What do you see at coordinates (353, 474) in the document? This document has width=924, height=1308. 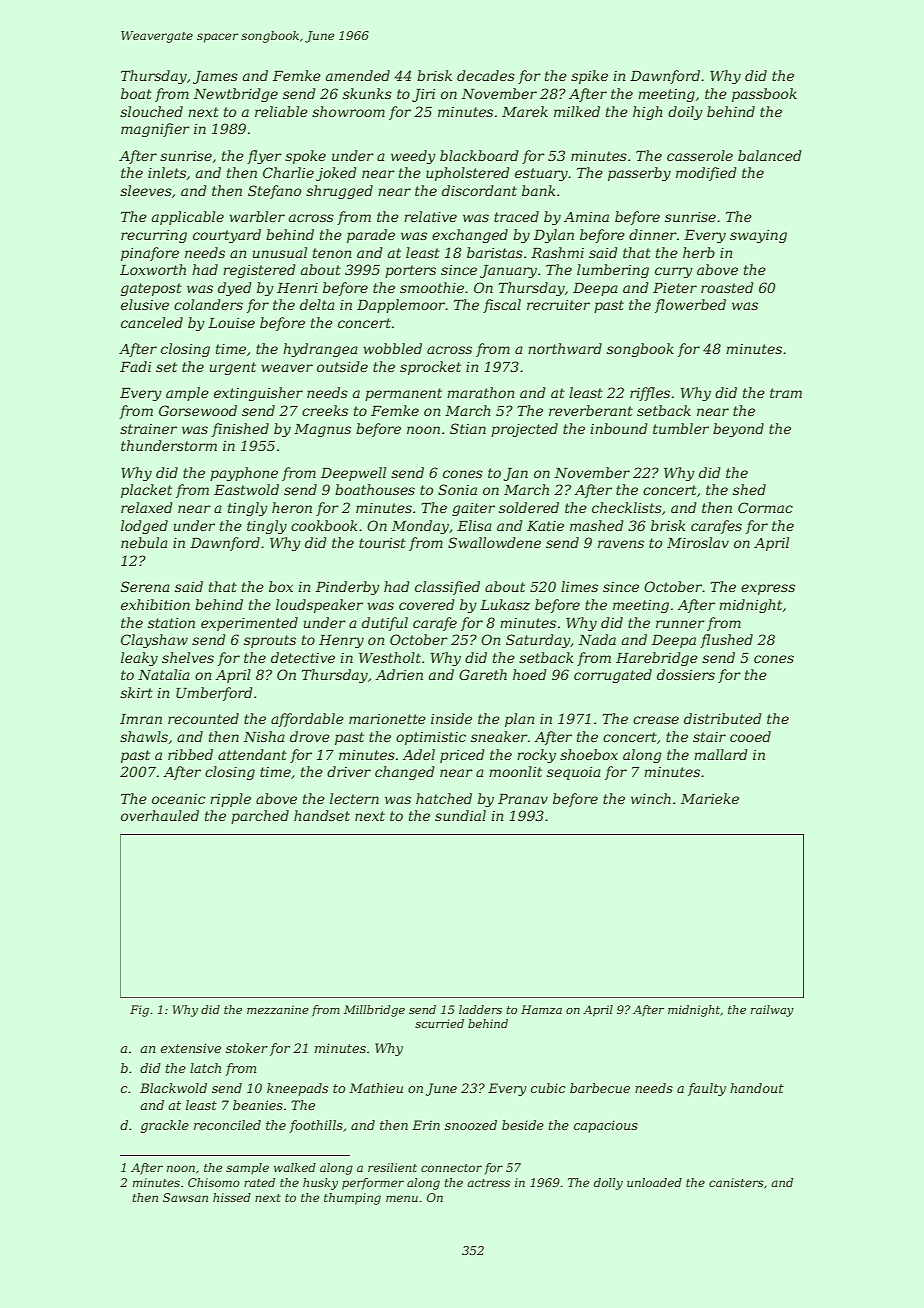 I see `Deepwell` at bounding box center [353, 474].
